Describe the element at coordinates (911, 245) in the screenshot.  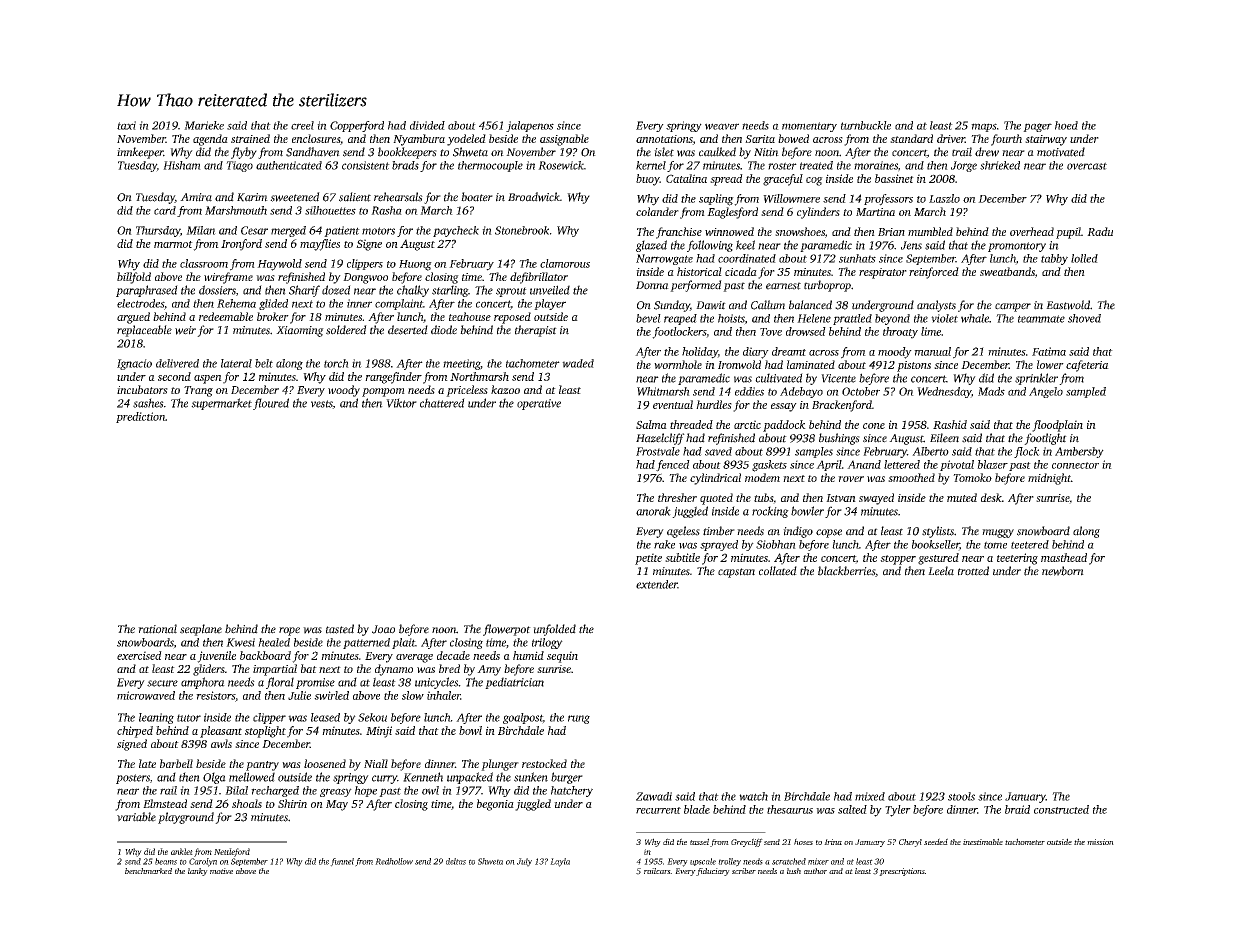
I see `Jens` at that location.
